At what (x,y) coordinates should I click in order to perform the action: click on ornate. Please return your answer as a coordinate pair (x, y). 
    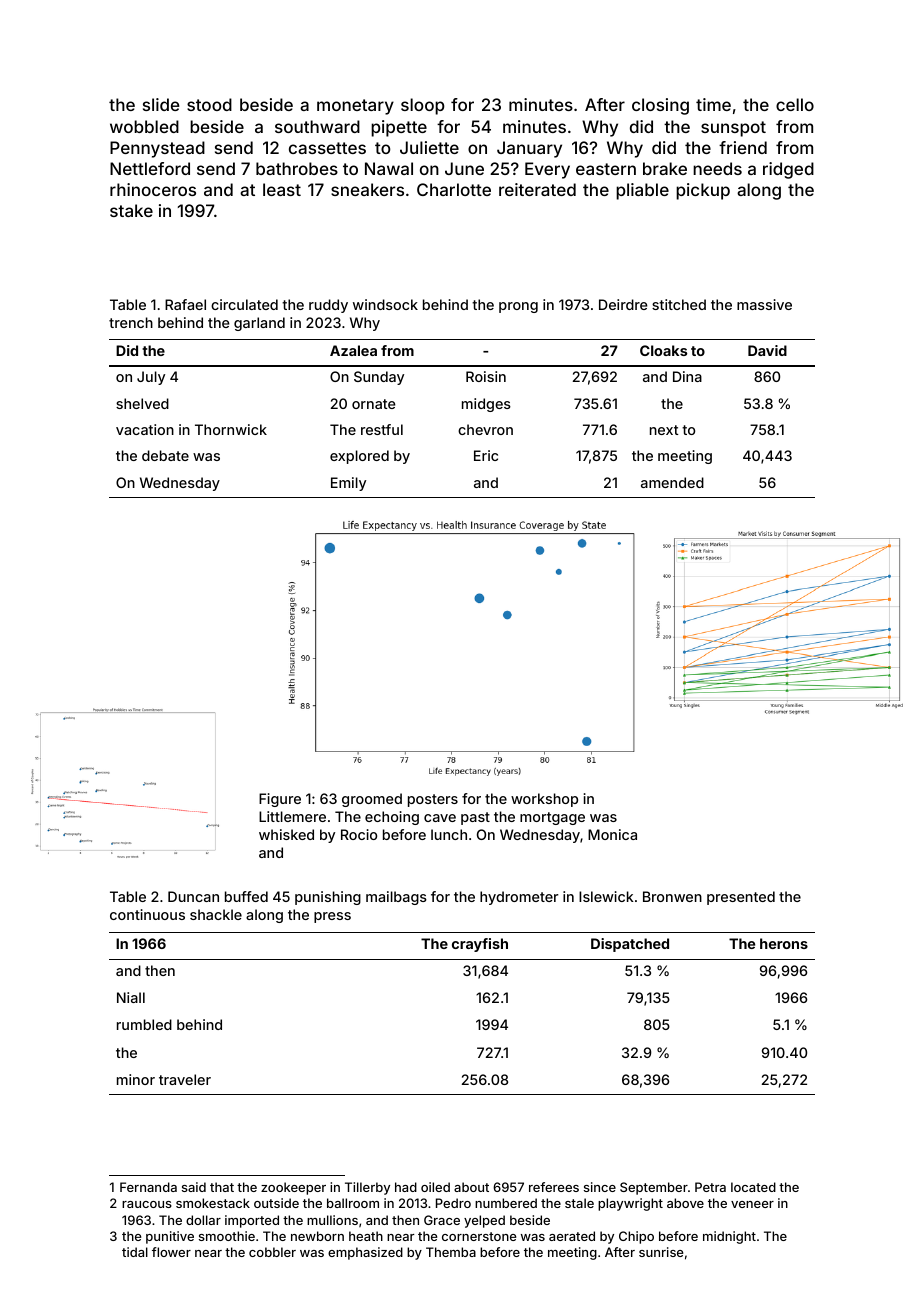
    Looking at the image, I should click on (374, 404).
